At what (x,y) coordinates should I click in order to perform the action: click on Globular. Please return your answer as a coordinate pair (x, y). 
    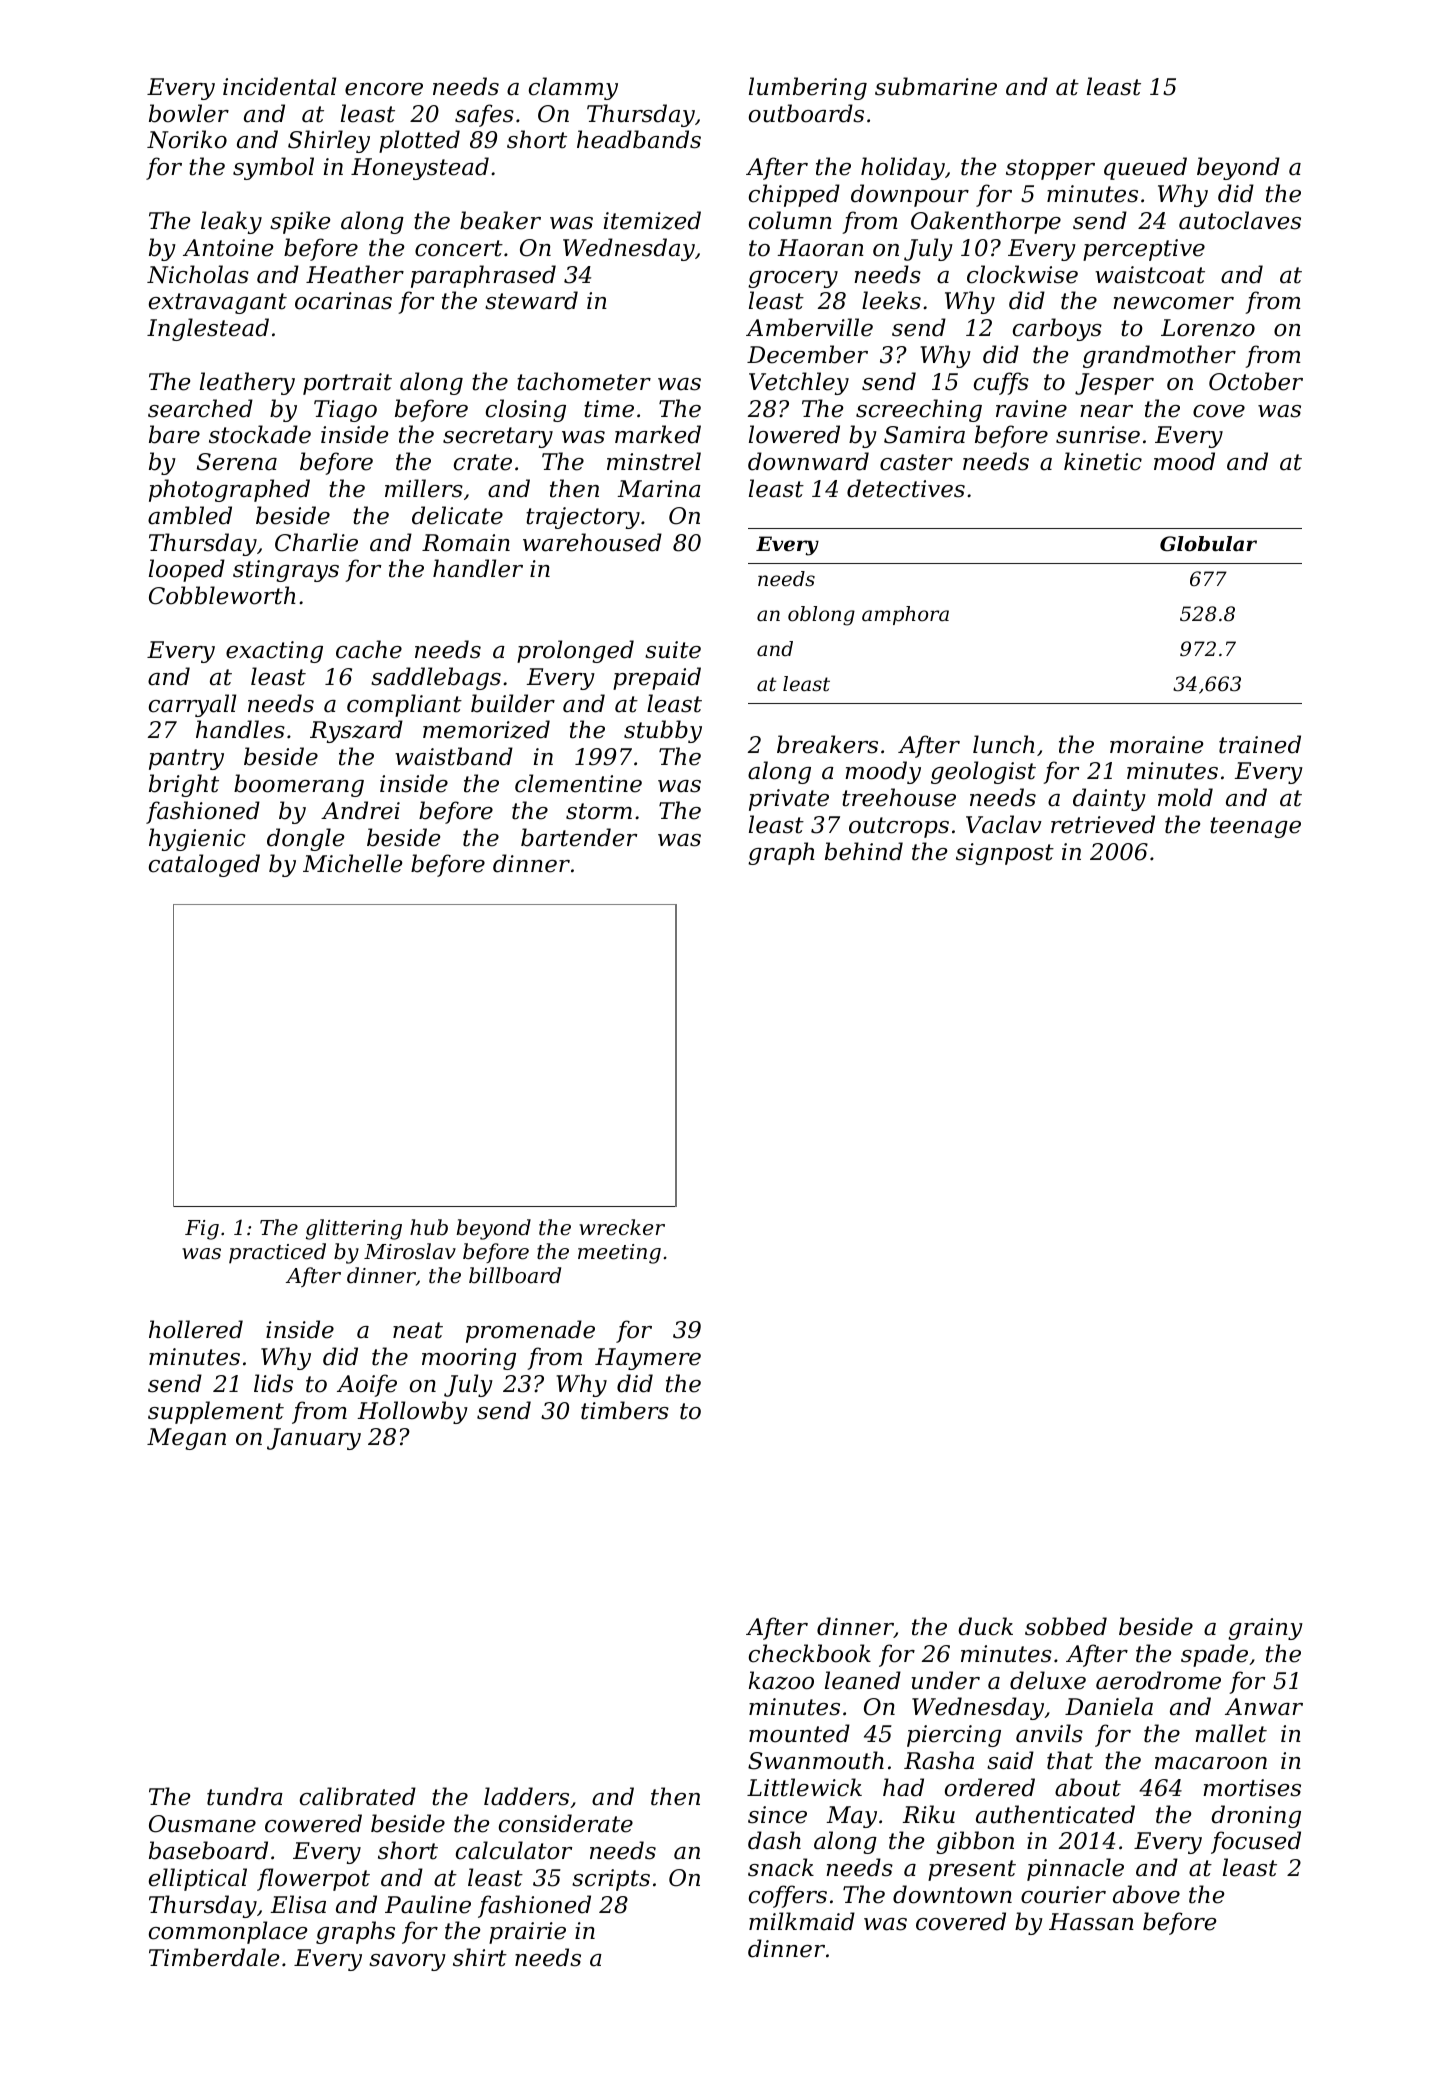
    Looking at the image, I should click on (1208, 544).
